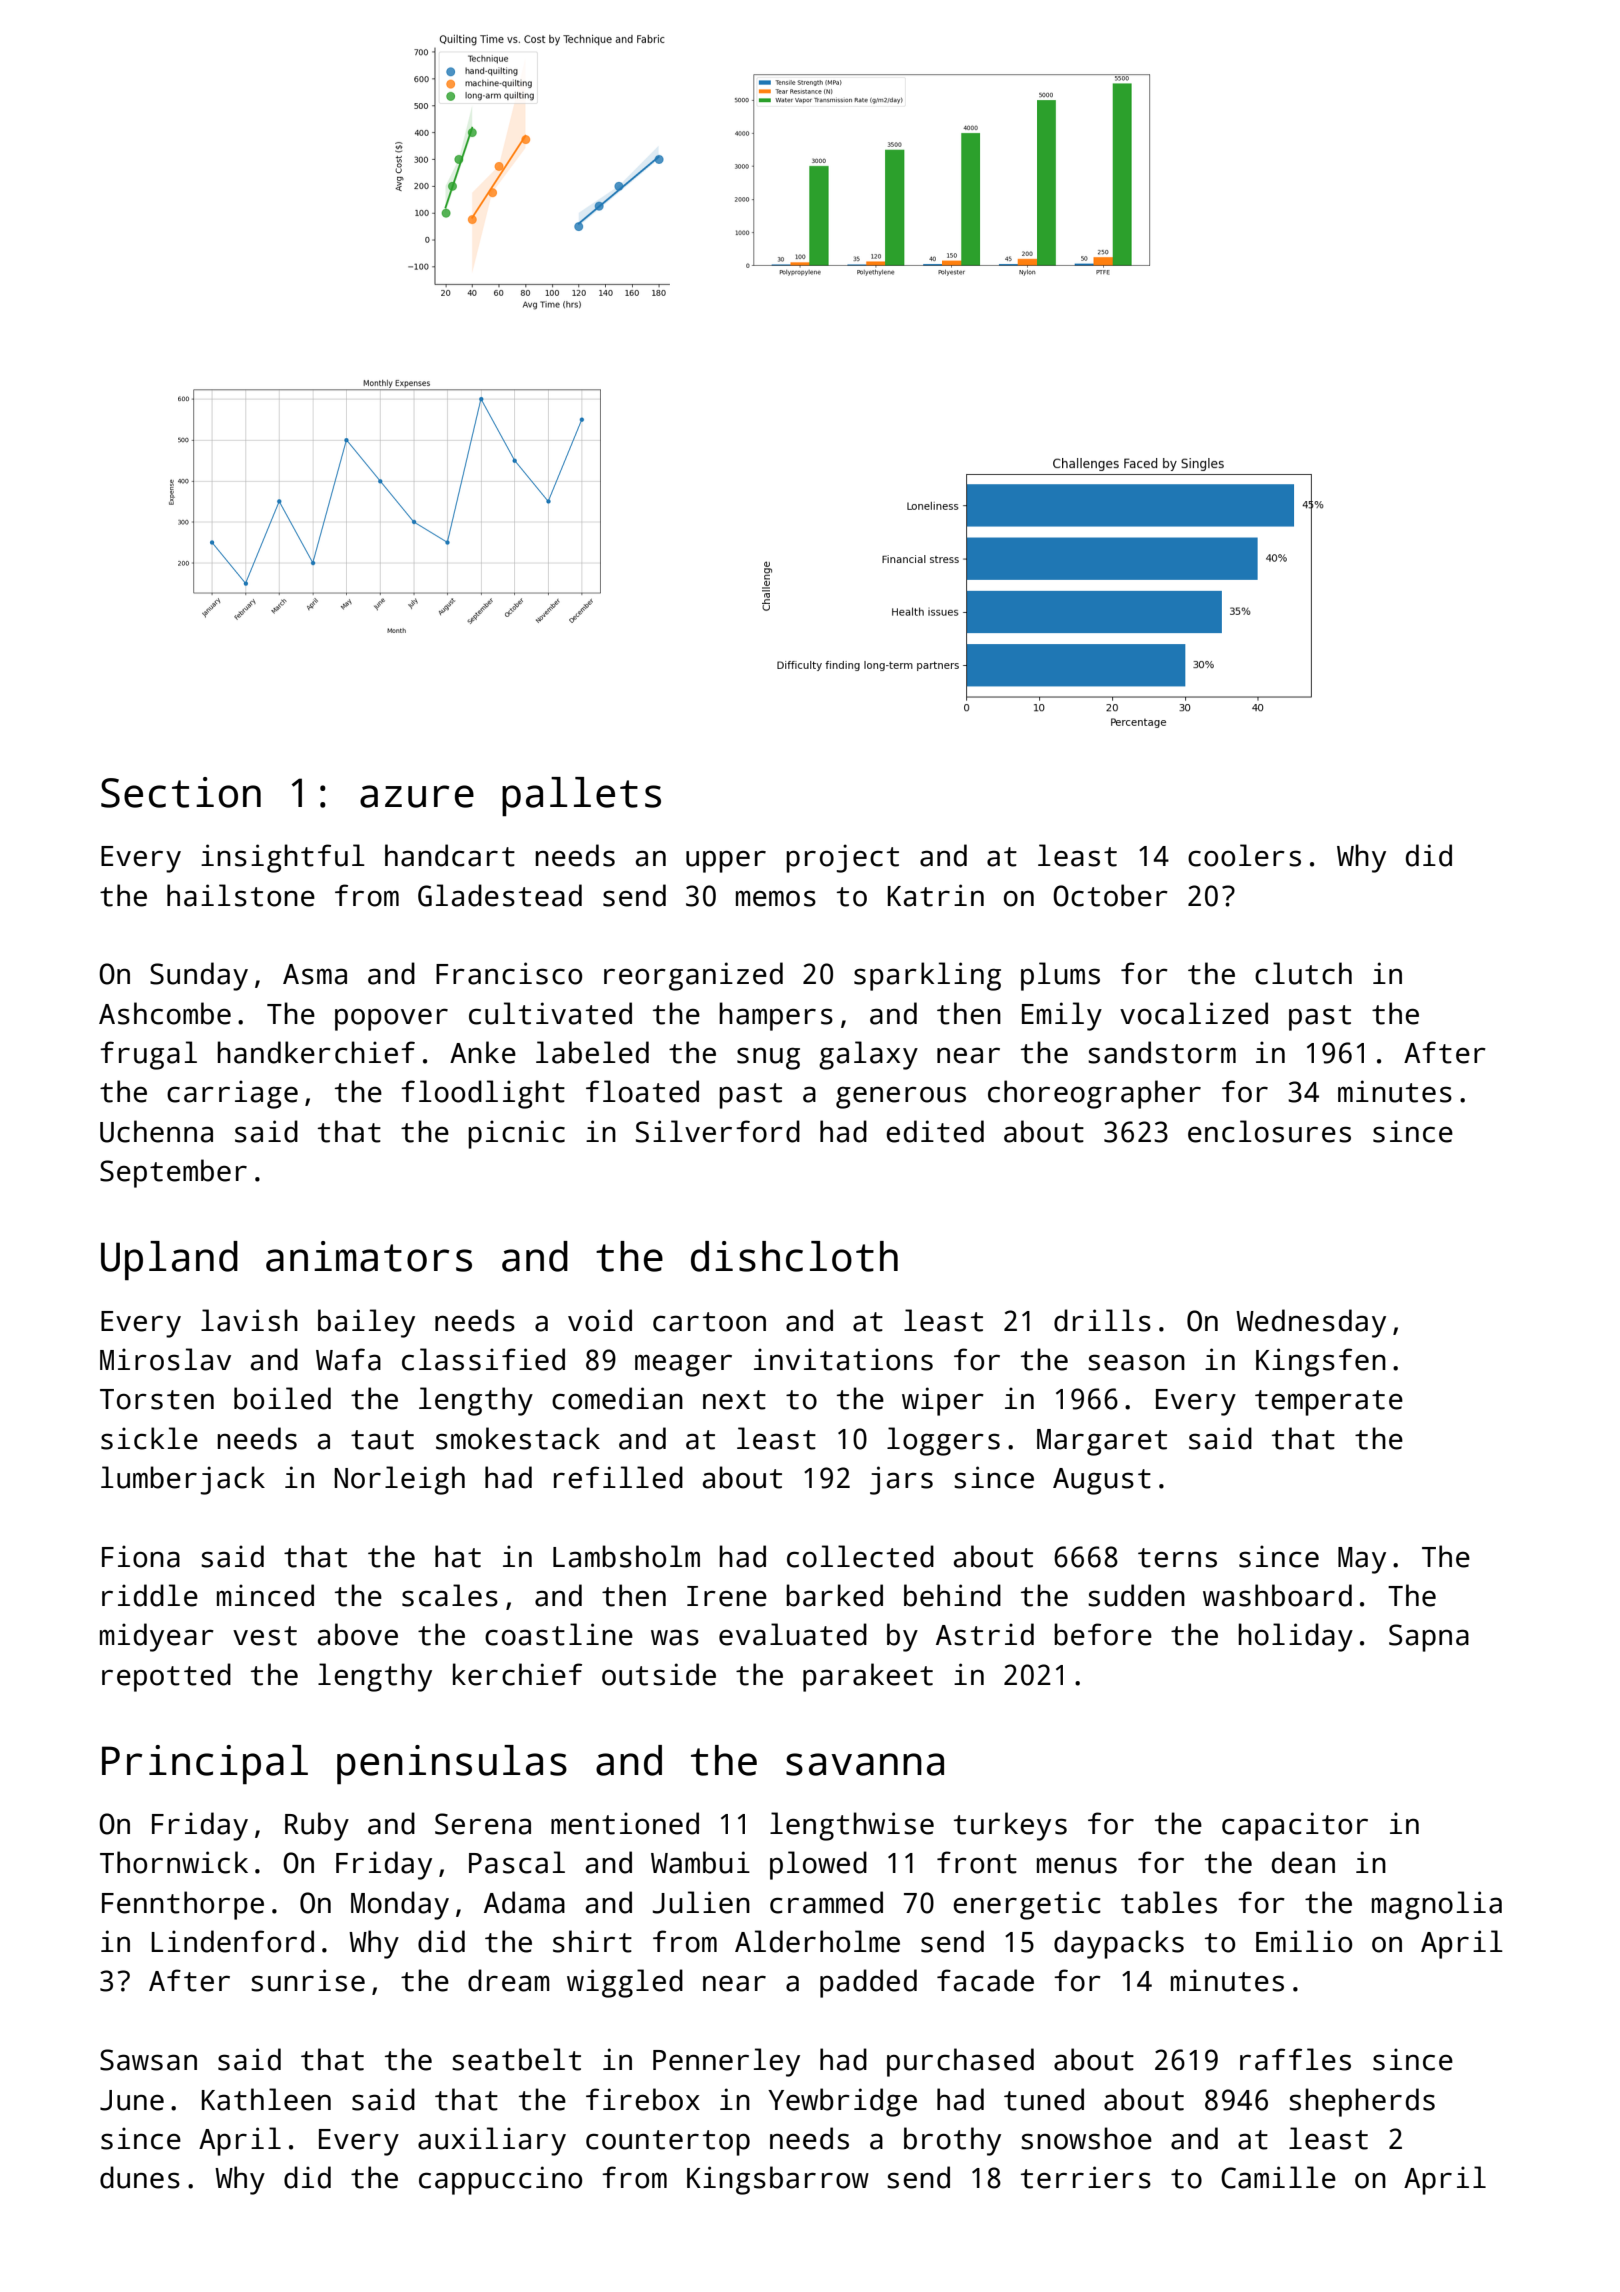 This document has width=1620, height=2292. I want to click on Lambsholm, so click(626, 1556).
